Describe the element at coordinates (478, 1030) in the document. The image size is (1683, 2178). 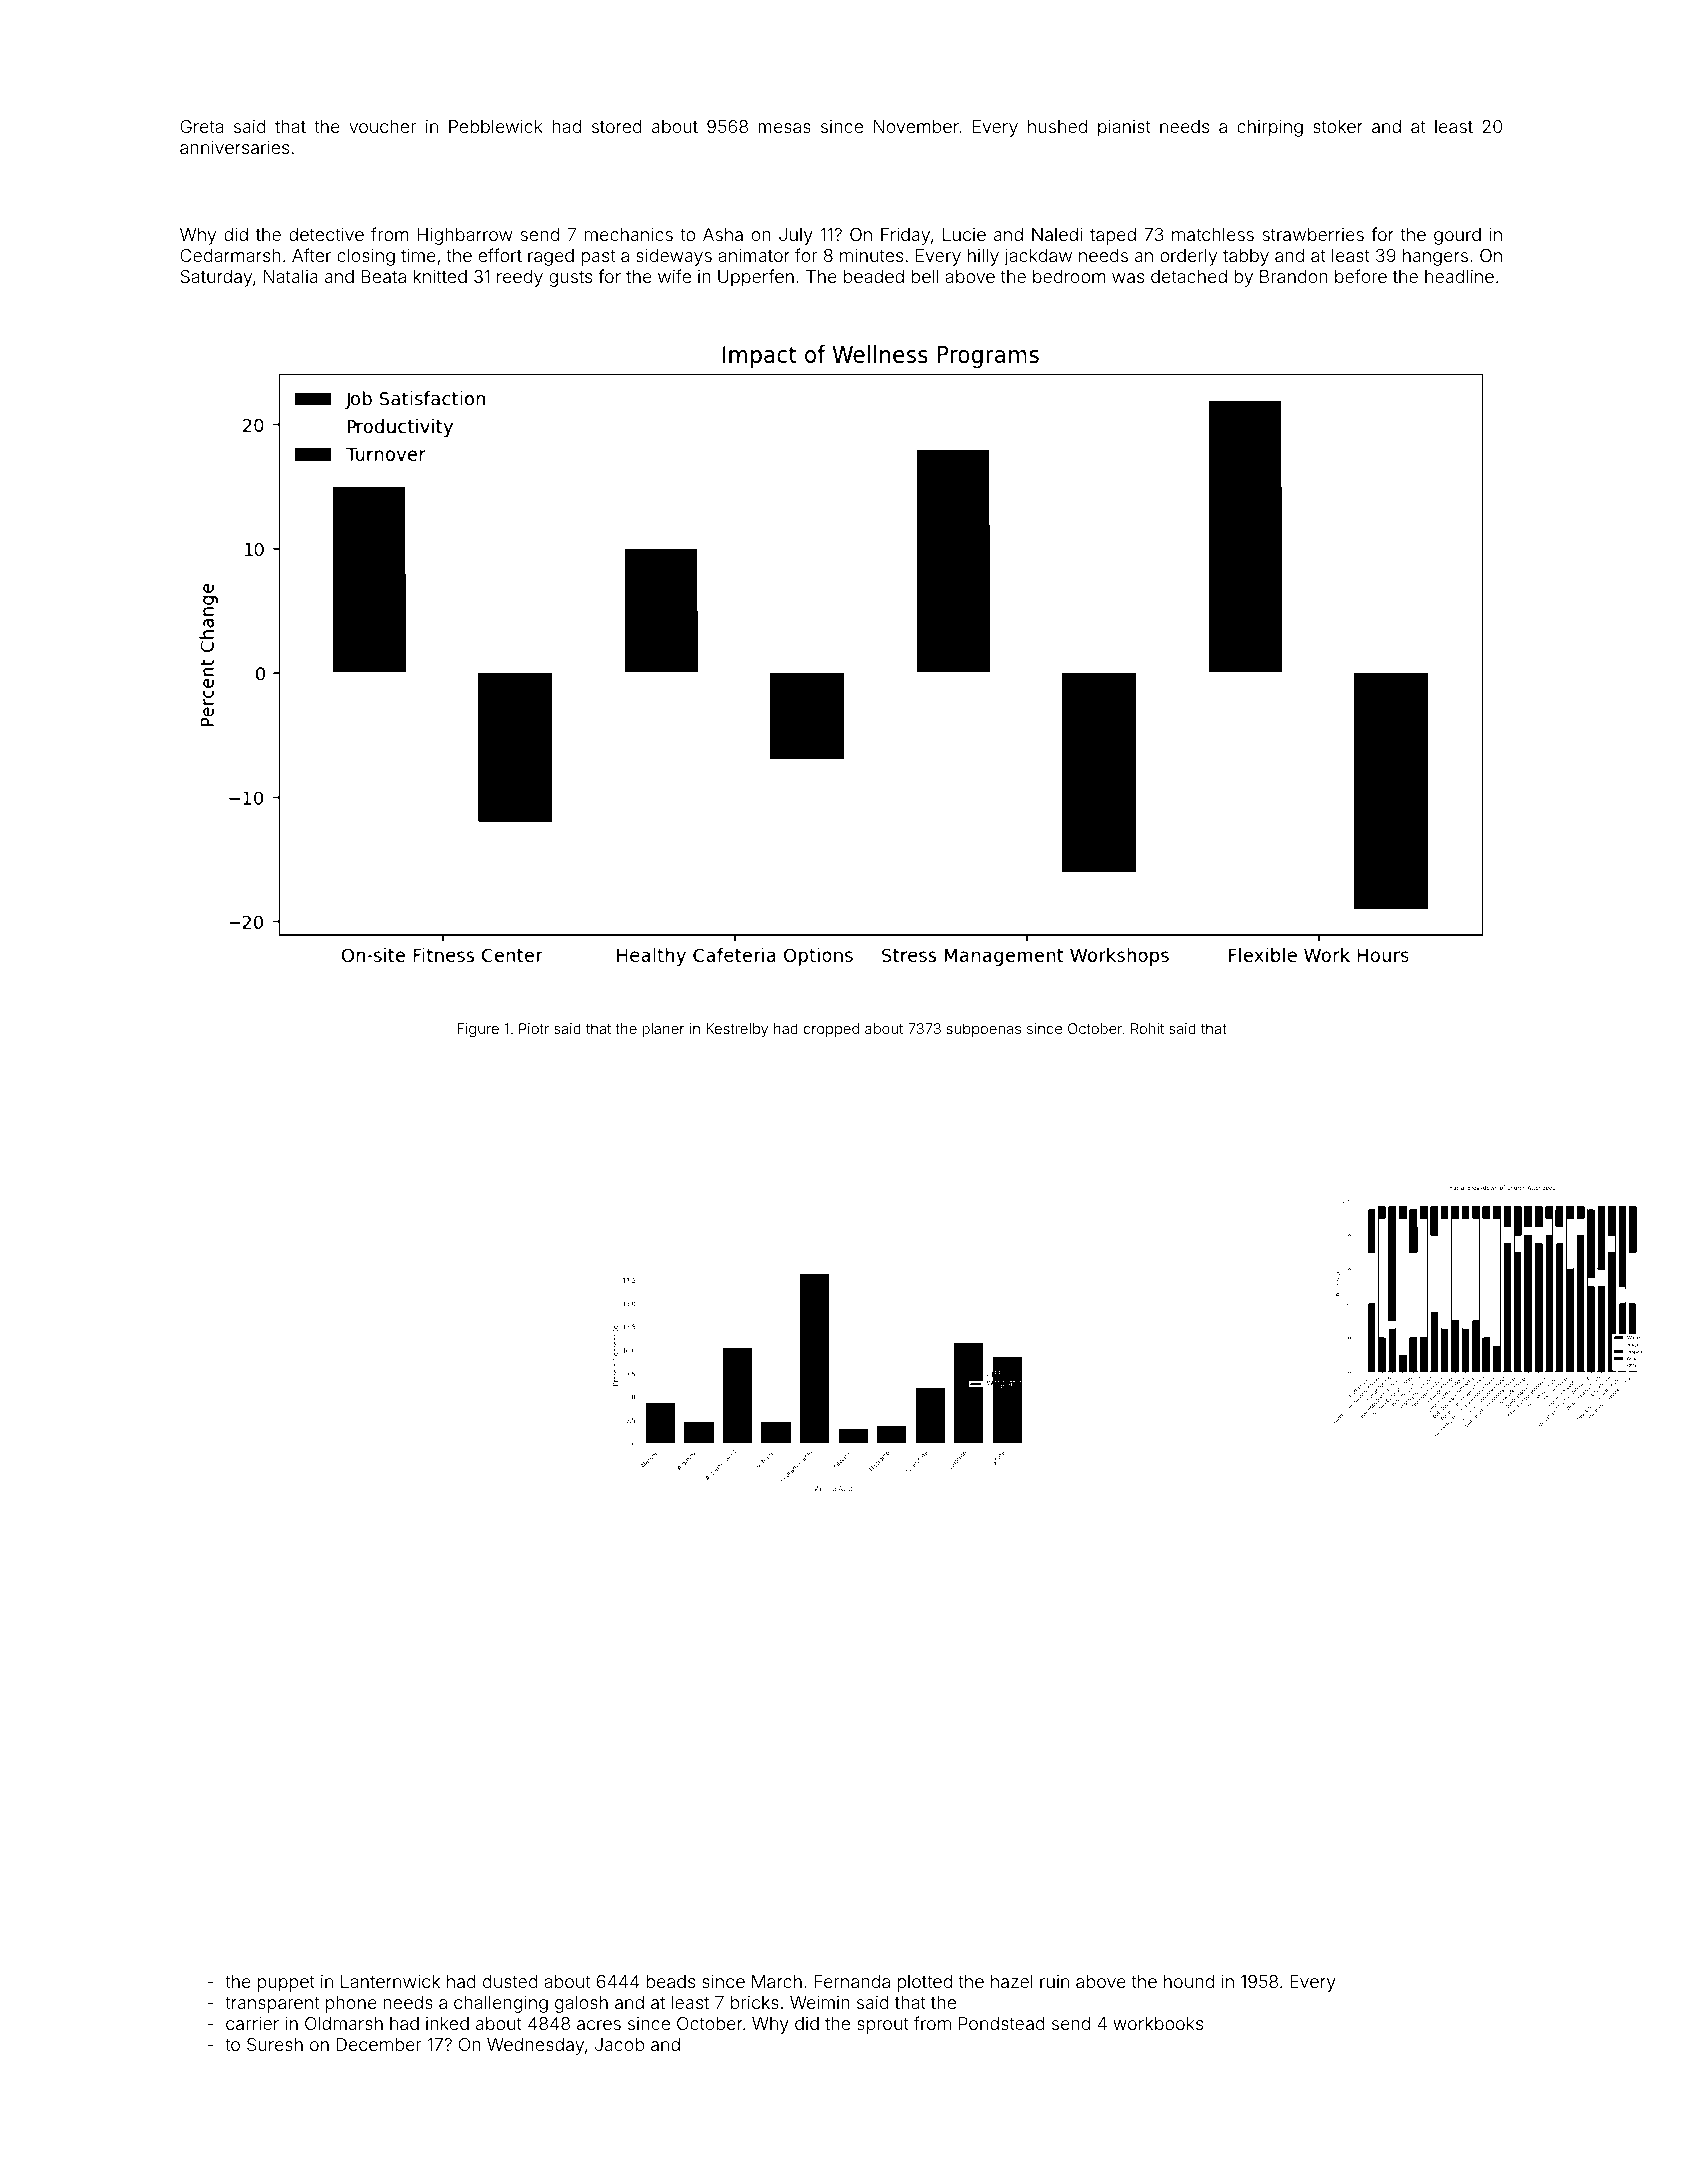
I see `Figure` at that location.
